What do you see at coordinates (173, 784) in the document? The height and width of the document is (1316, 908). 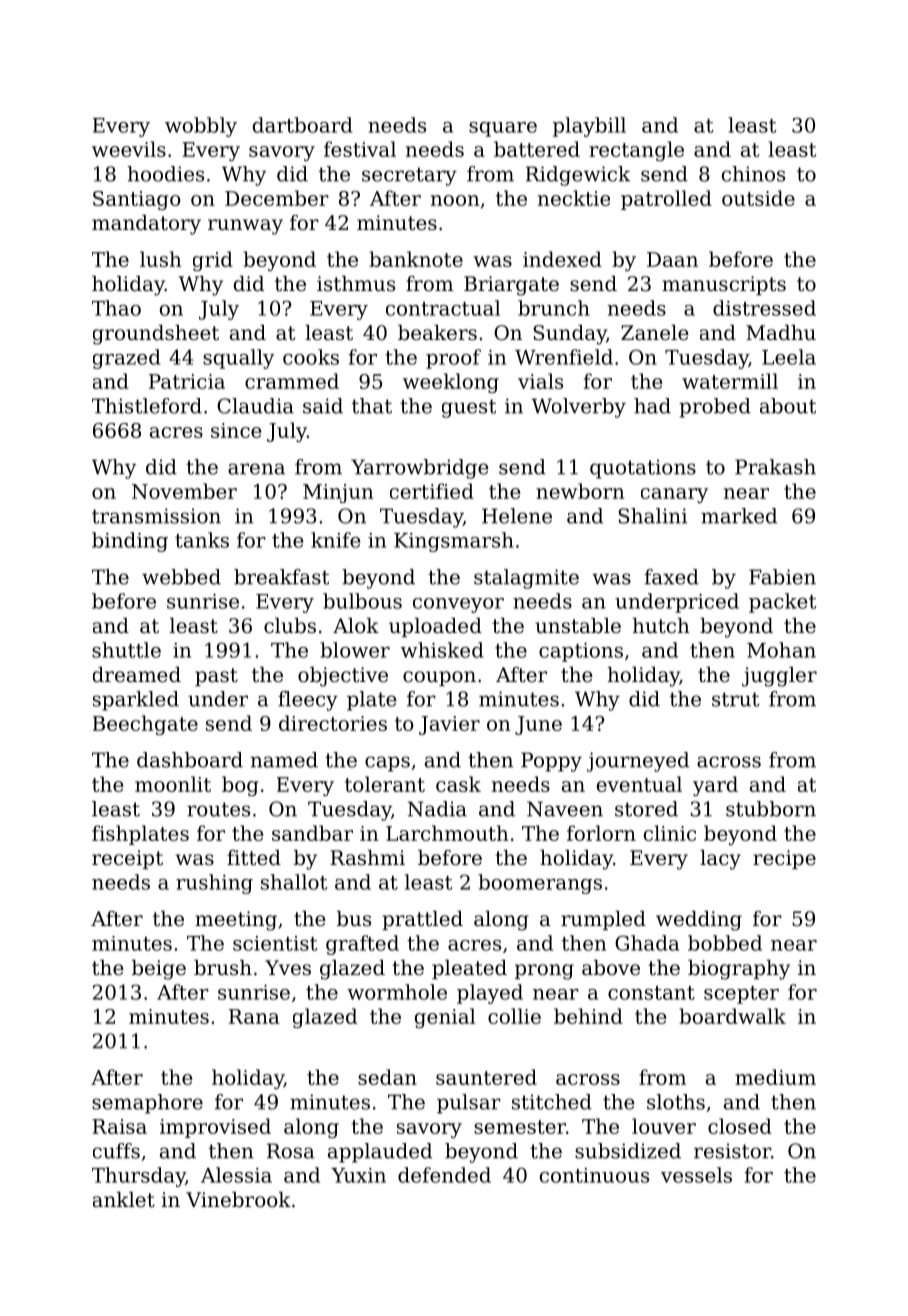 I see `moonlit` at bounding box center [173, 784].
